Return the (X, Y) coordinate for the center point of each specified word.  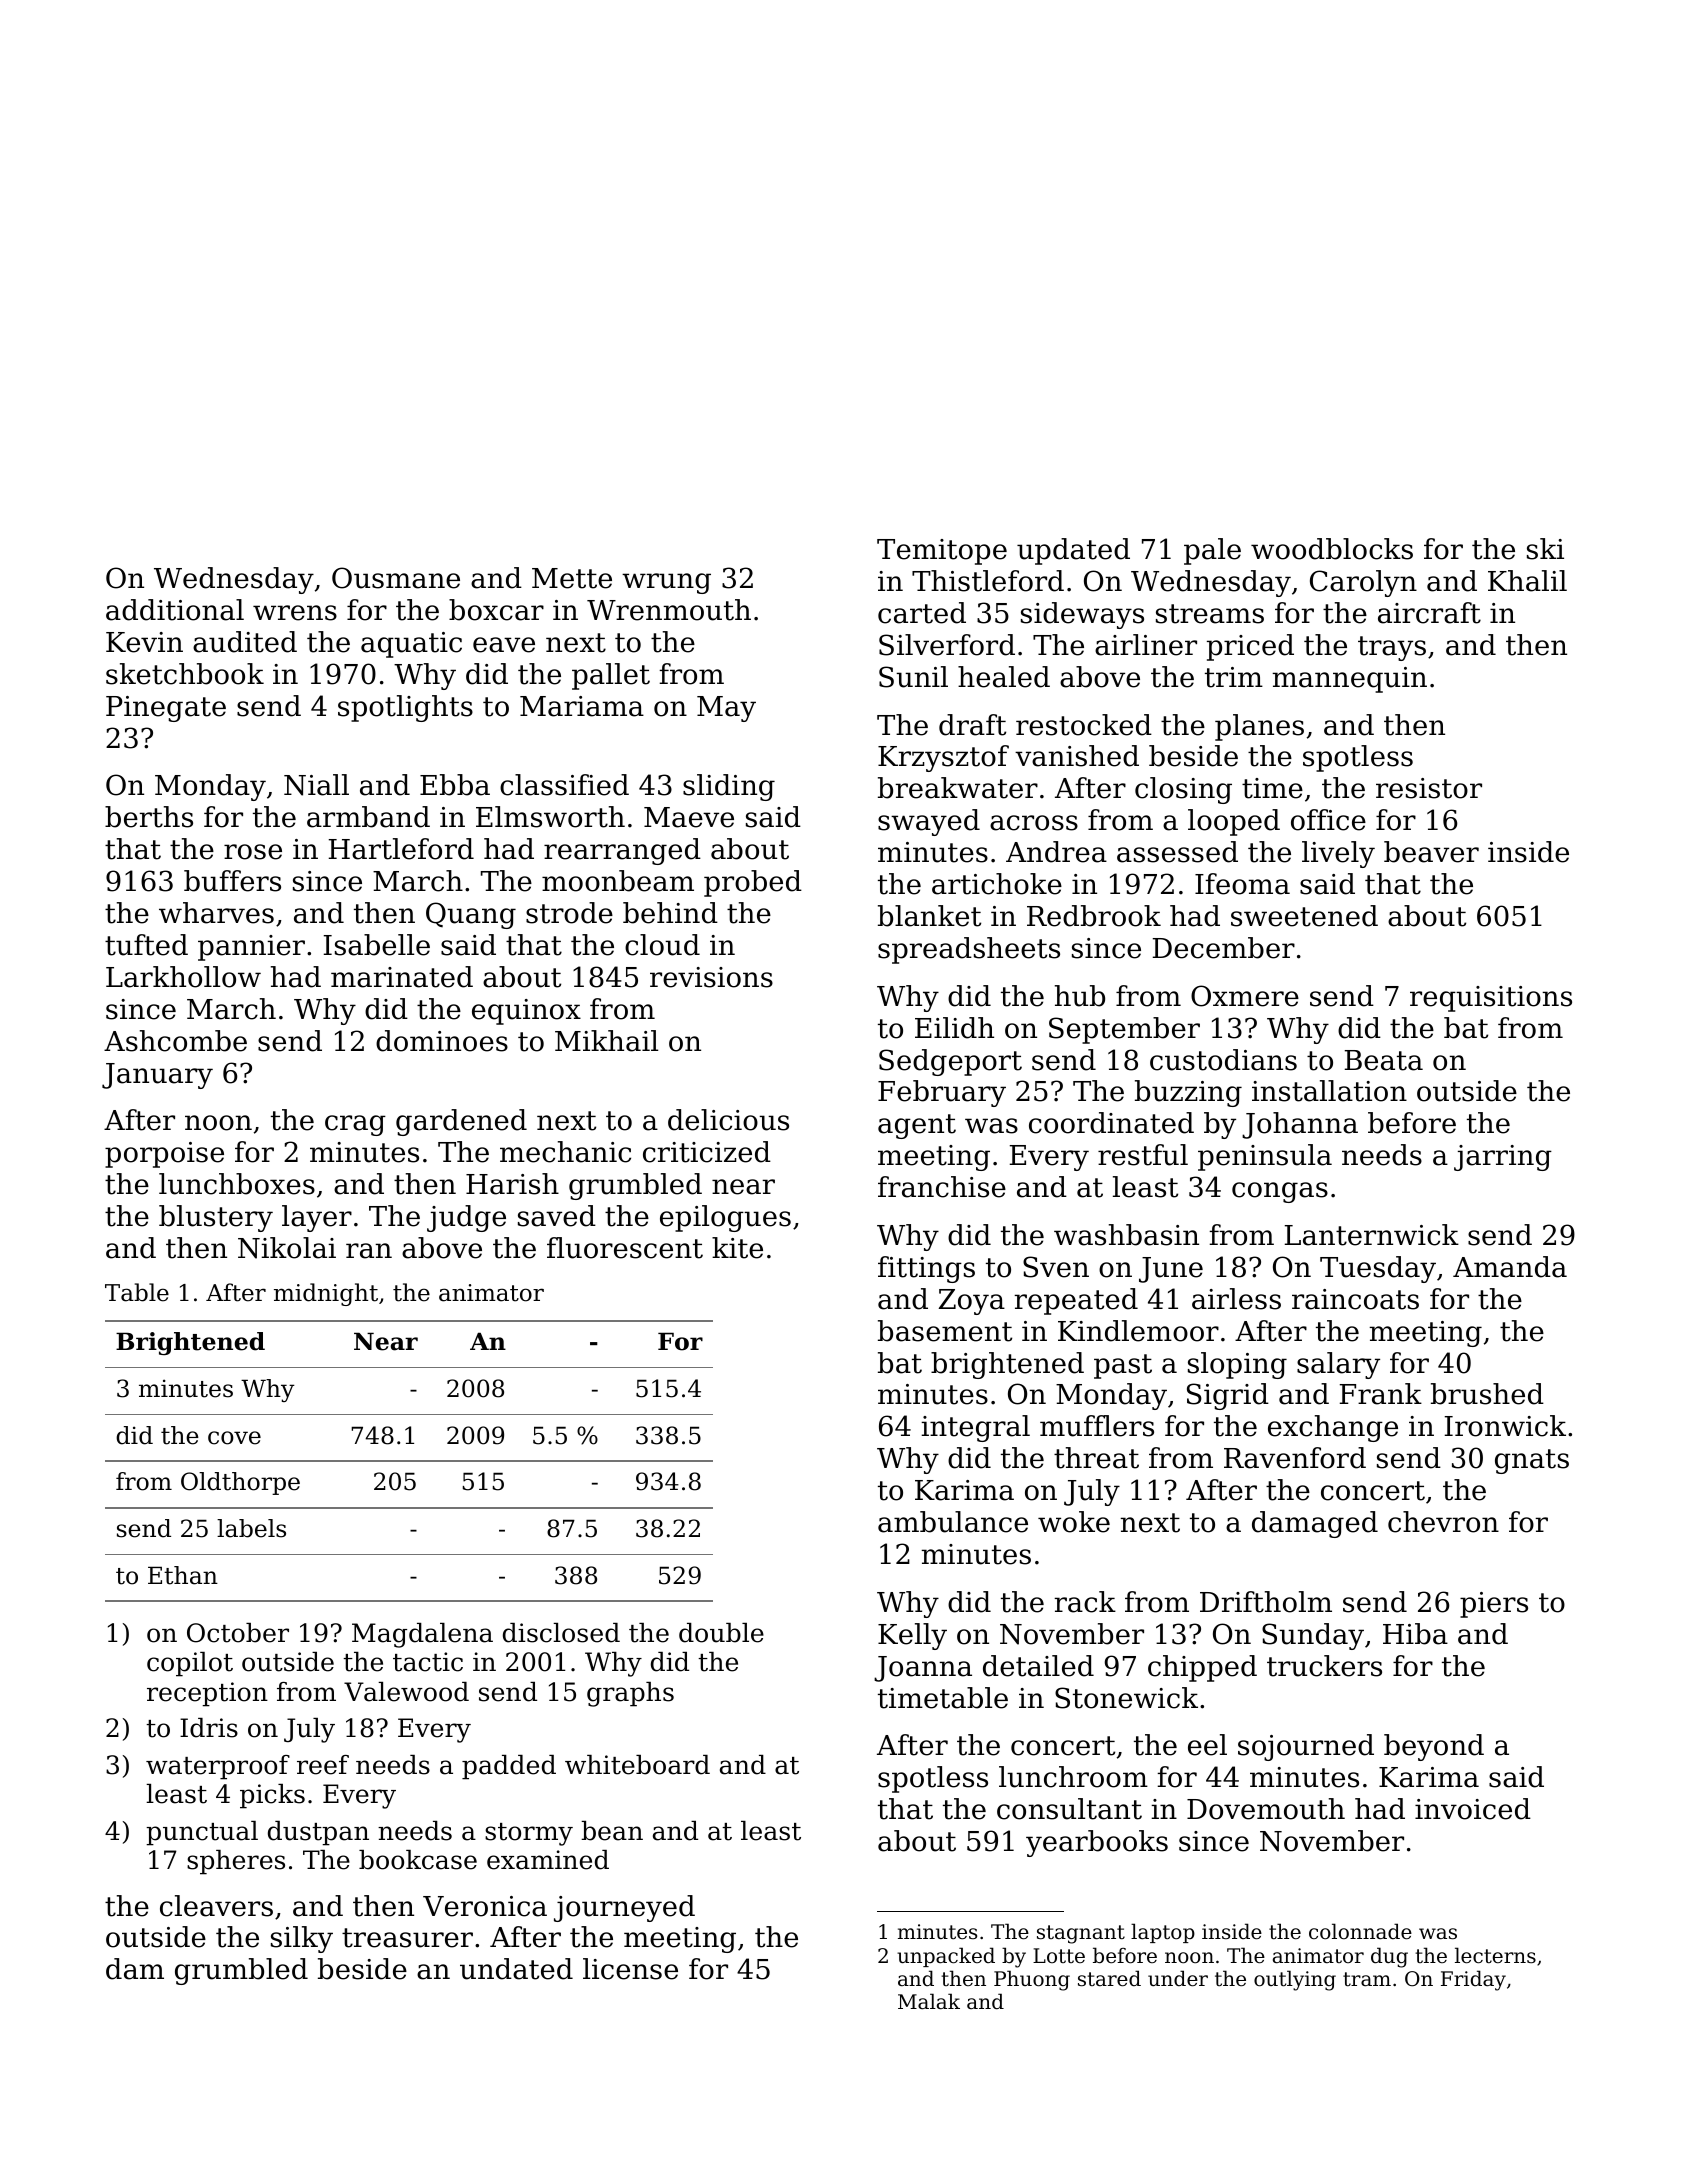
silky (302, 1939)
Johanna (1300, 1125)
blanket (929, 916)
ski (1545, 549)
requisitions (1491, 999)
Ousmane (396, 578)
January (157, 1076)
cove (234, 1438)
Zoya (972, 1302)
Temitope (942, 552)
